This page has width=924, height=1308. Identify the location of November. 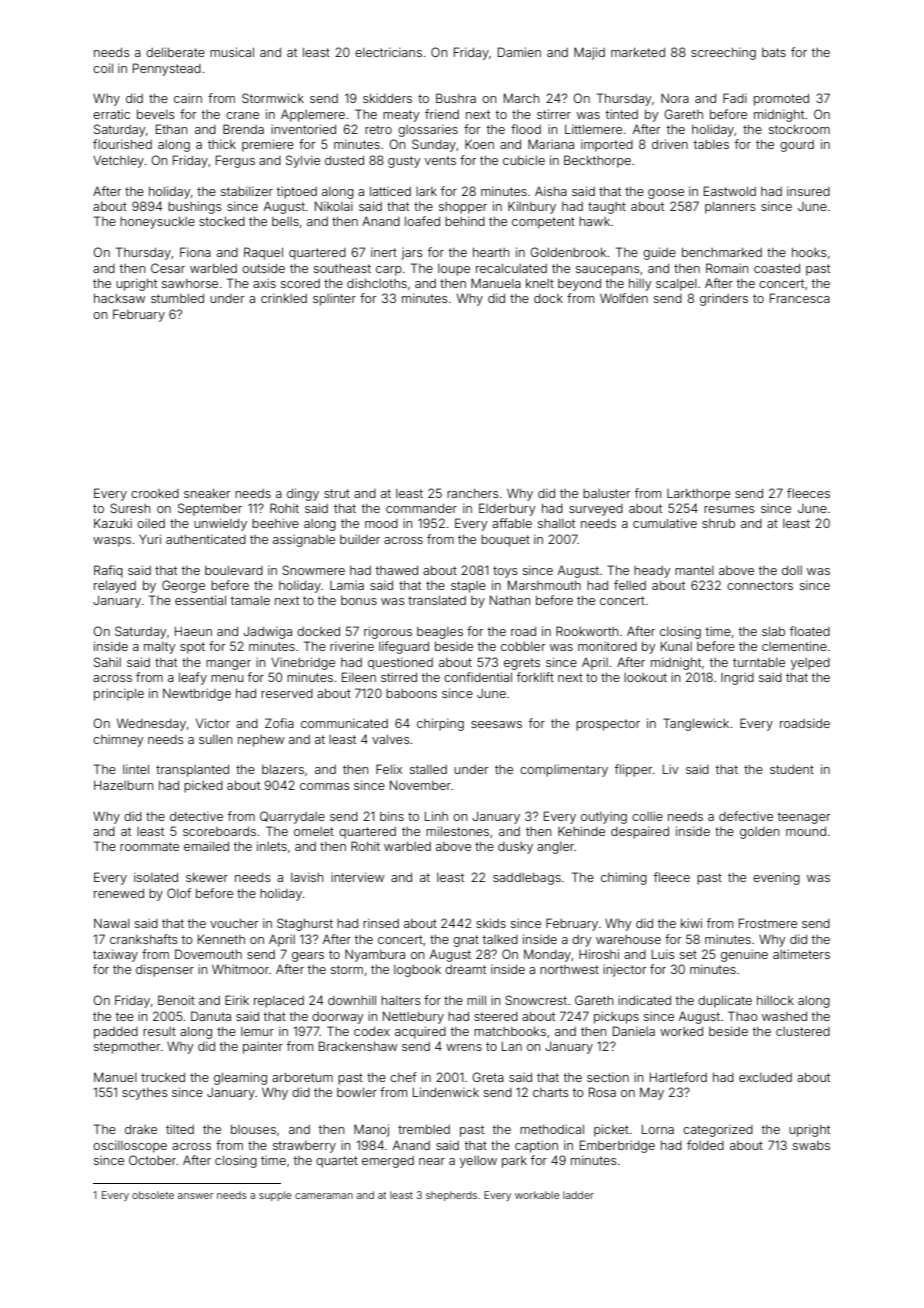
(420, 785).
